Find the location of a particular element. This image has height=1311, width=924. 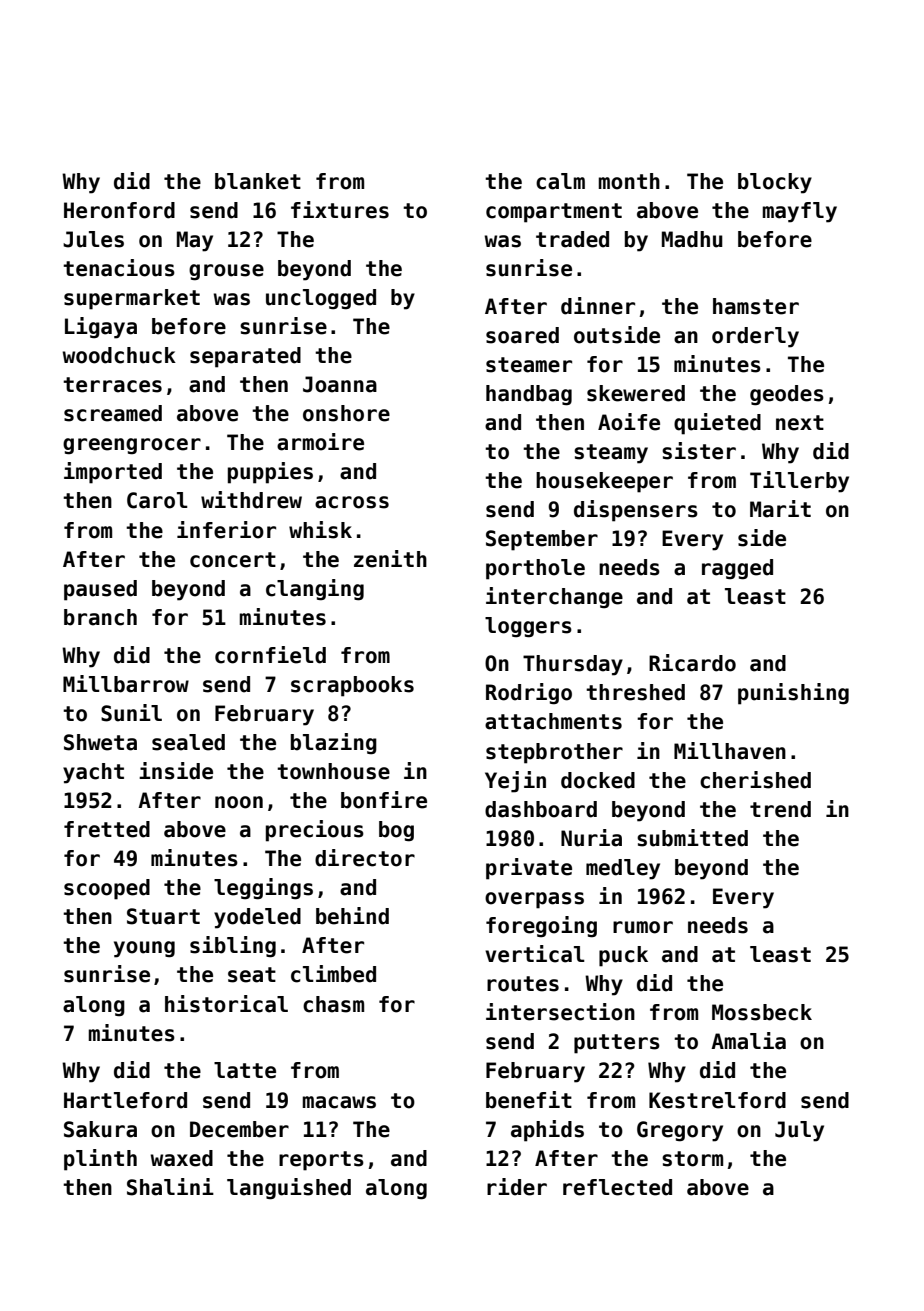

Hartleford is located at coordinates (125, 1100).
